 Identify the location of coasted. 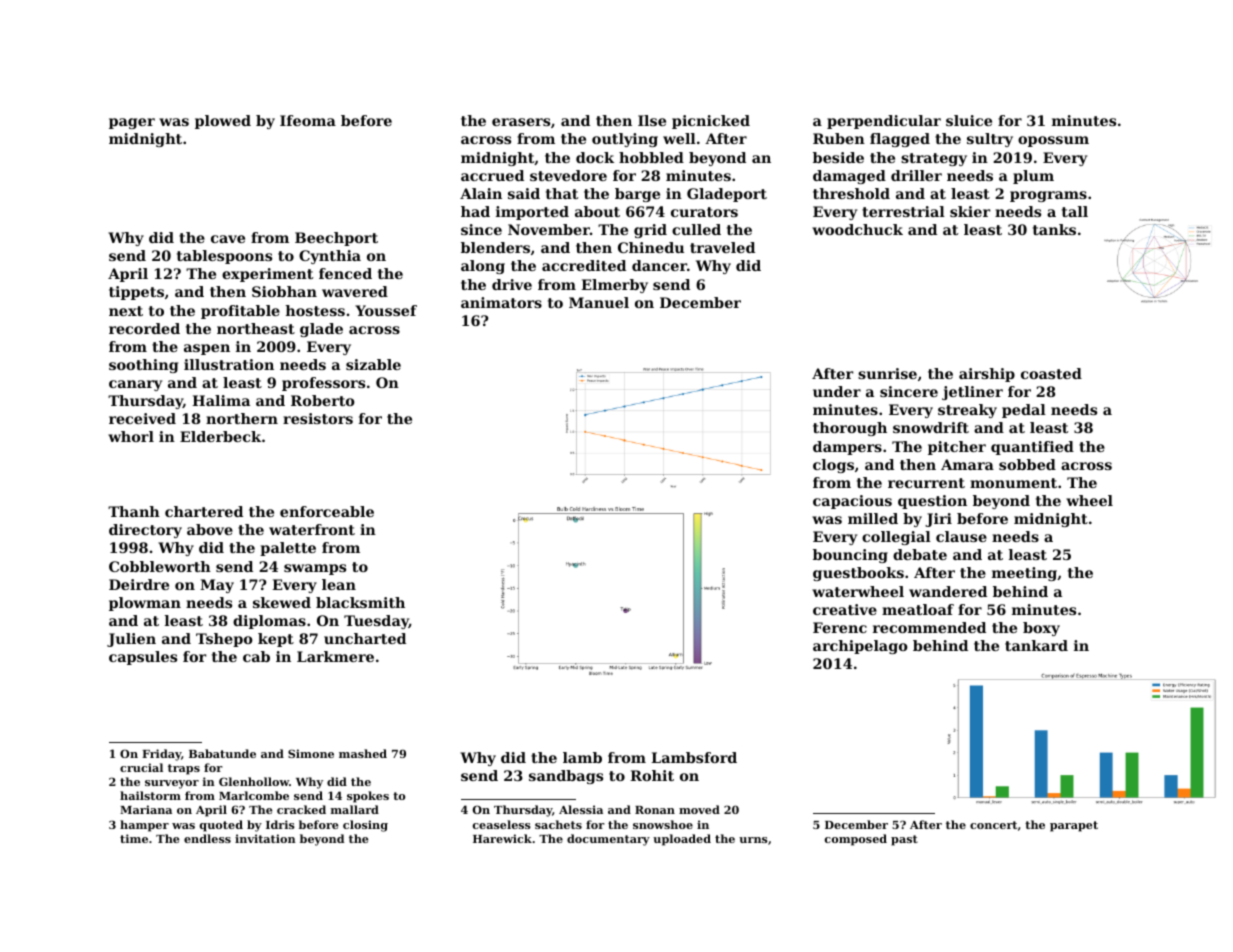
(1051, 373).
